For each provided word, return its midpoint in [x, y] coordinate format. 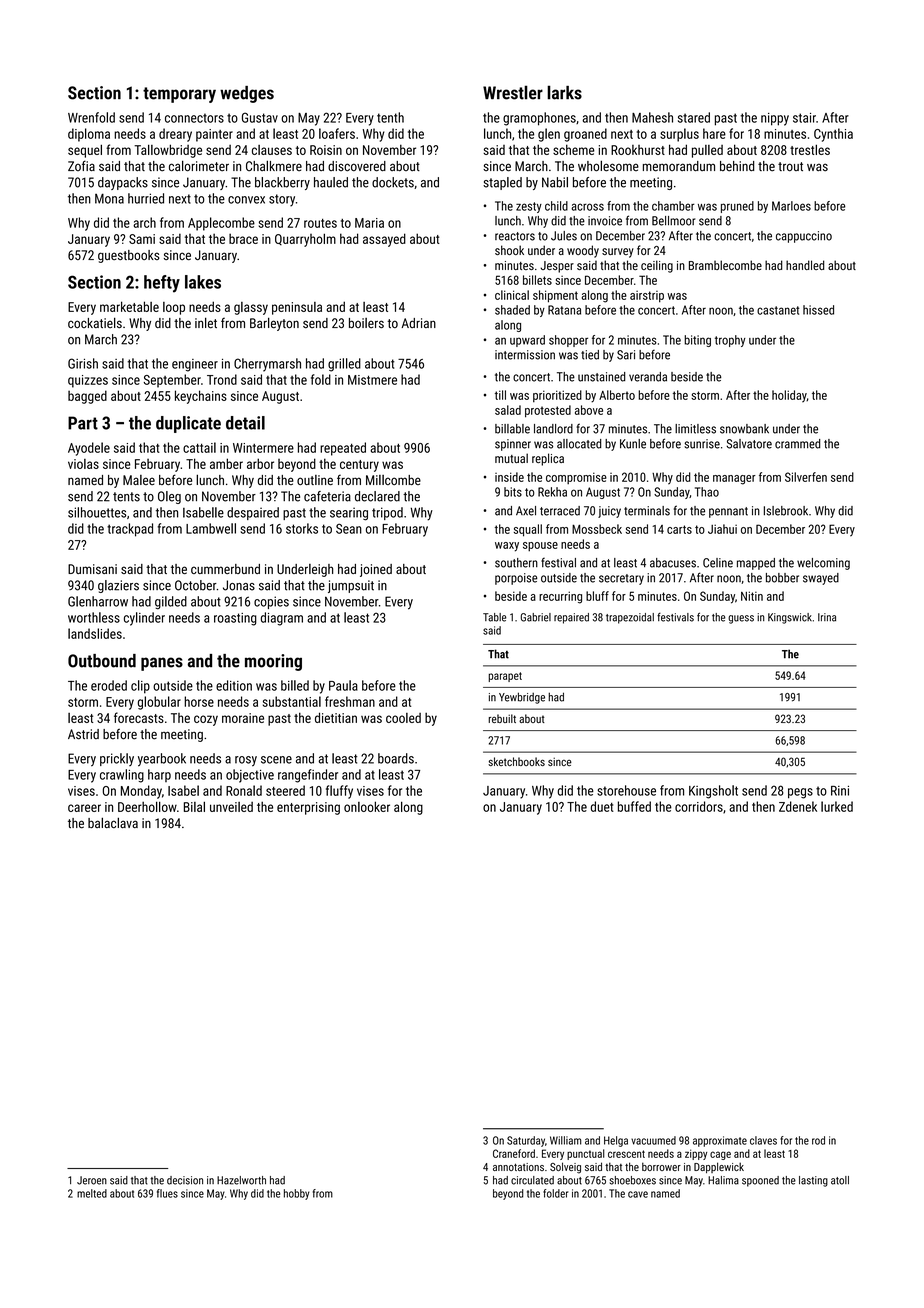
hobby [297, 1194]
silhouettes [97, 512]
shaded [512, 310]
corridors [699, 806]
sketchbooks [516, 761]
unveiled [231, 807]
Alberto [617, 395]
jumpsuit [351, 586]
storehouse [626, 790]
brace [243, 238]
